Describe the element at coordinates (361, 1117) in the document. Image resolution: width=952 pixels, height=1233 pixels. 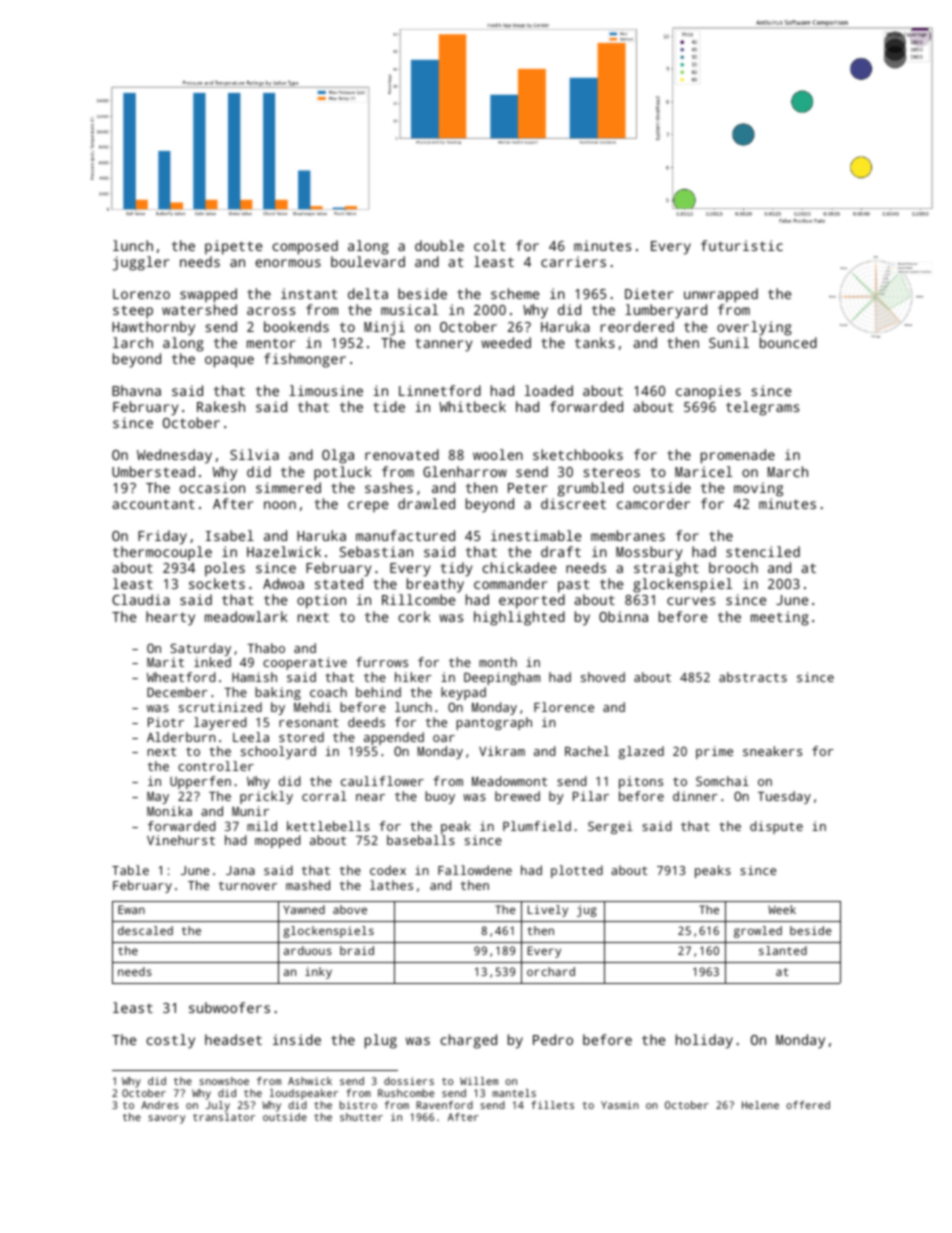
I see `shutter` at that location.
